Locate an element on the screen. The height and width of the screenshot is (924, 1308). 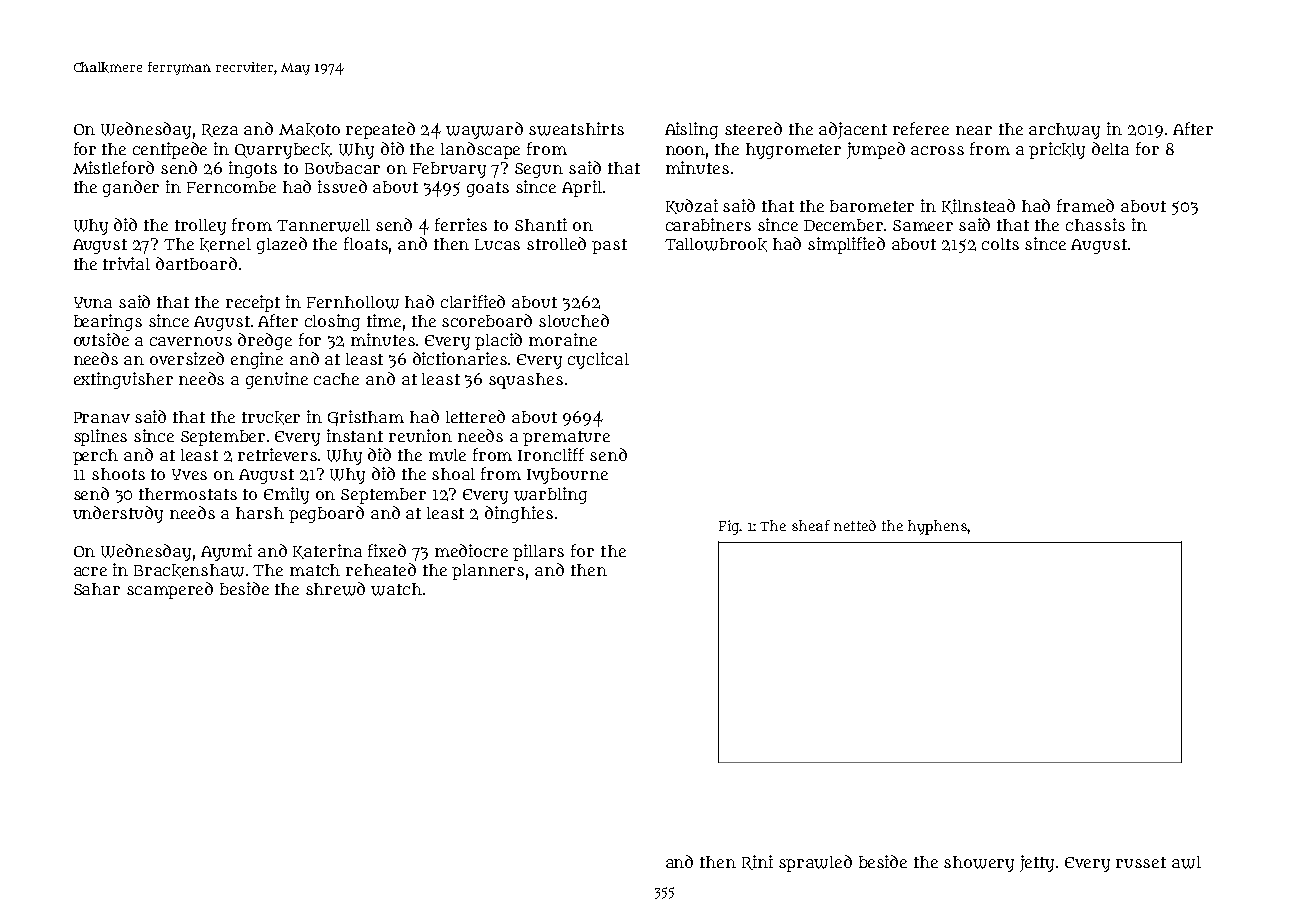
hygrometer is located at coordinates (793, 151).
